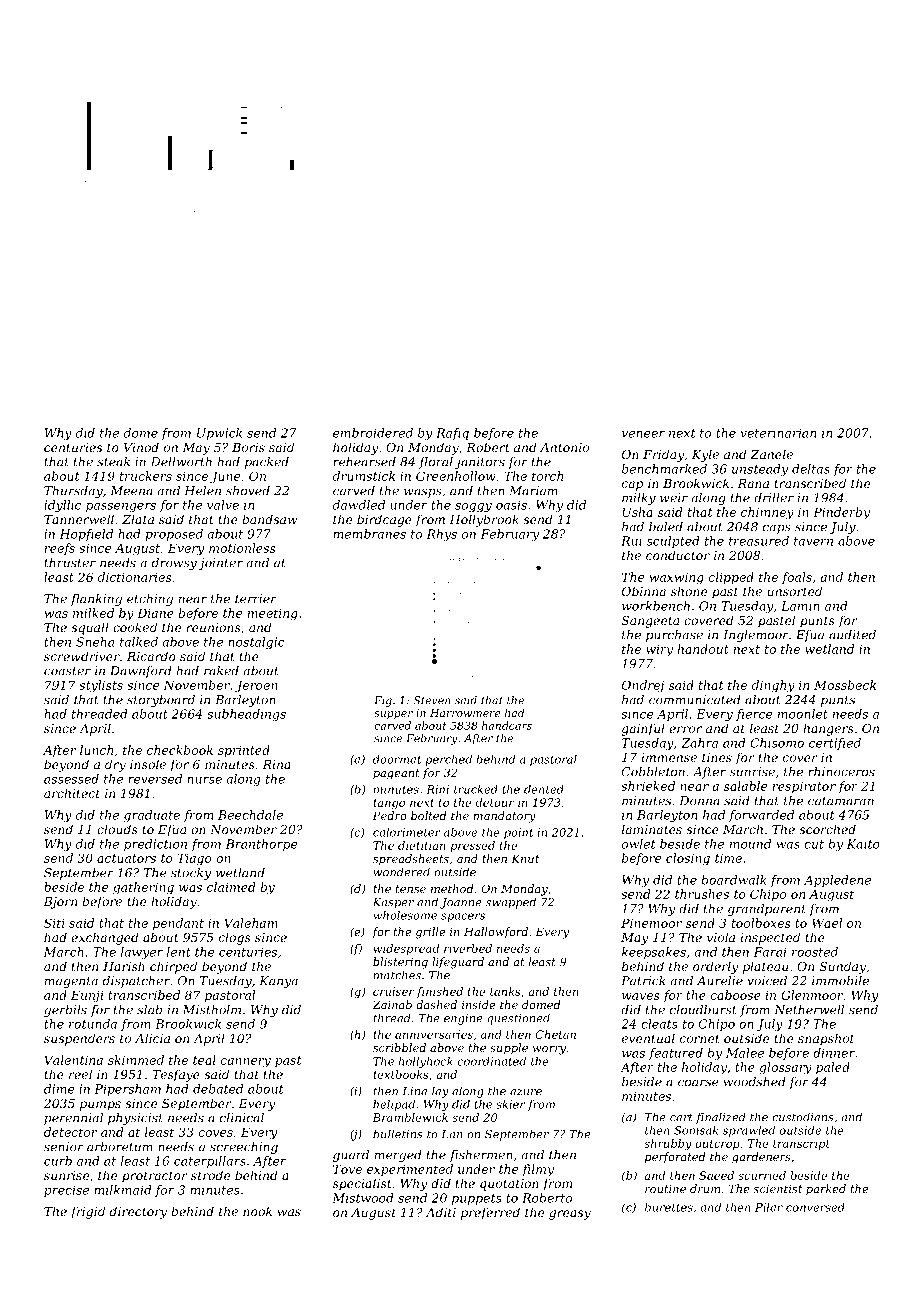 The width and height of the screenshot is (924, 1308). I want to click on dry, so click(115, 765).
